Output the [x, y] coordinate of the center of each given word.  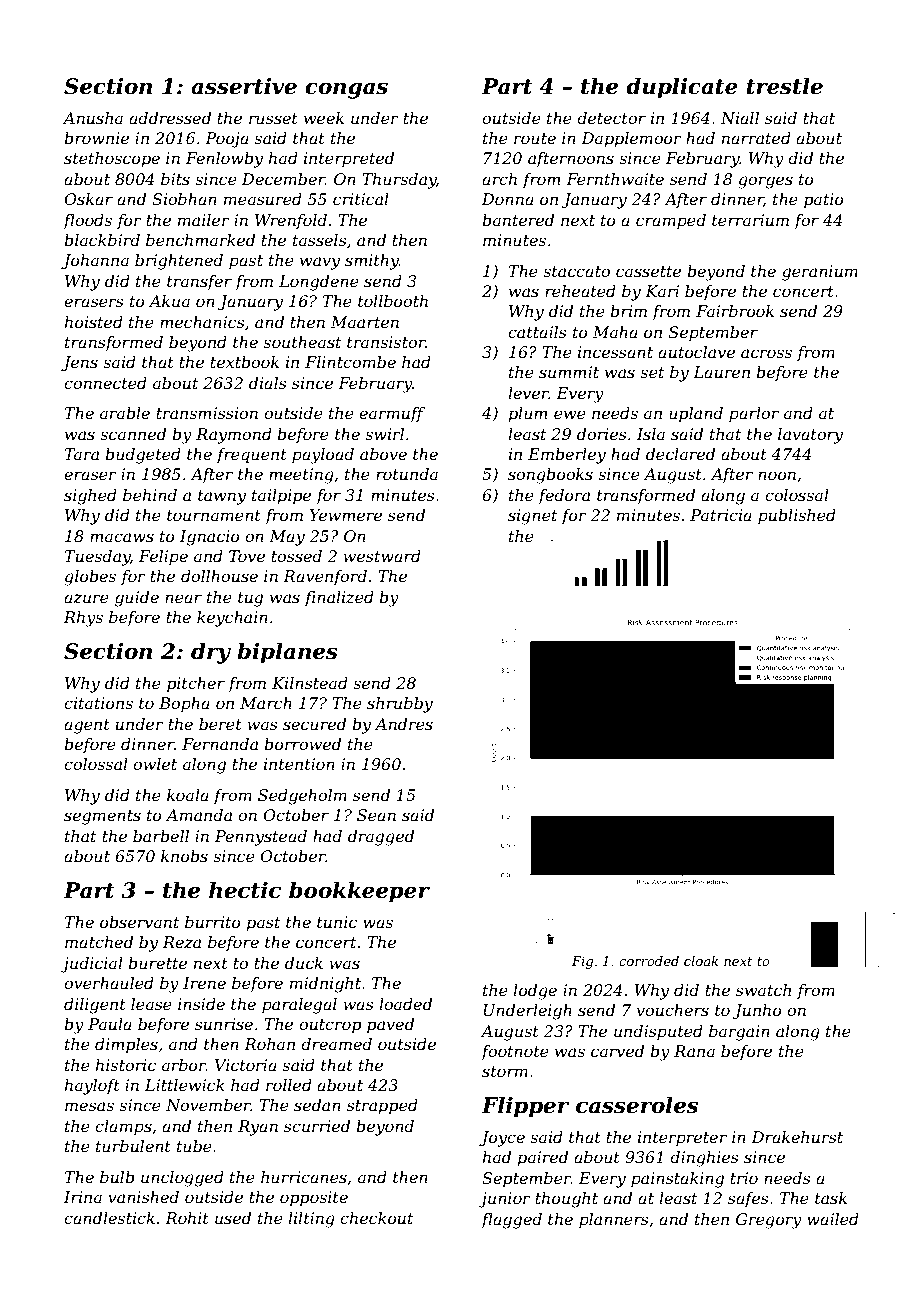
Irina [83, 1197]
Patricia [721, 515]
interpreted [349, 160]
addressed [170, 118]
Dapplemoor [631, 140]
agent [87, 726]
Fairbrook [735, 311]
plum [528, 415]
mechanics [202, 322]
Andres [404, 724]
